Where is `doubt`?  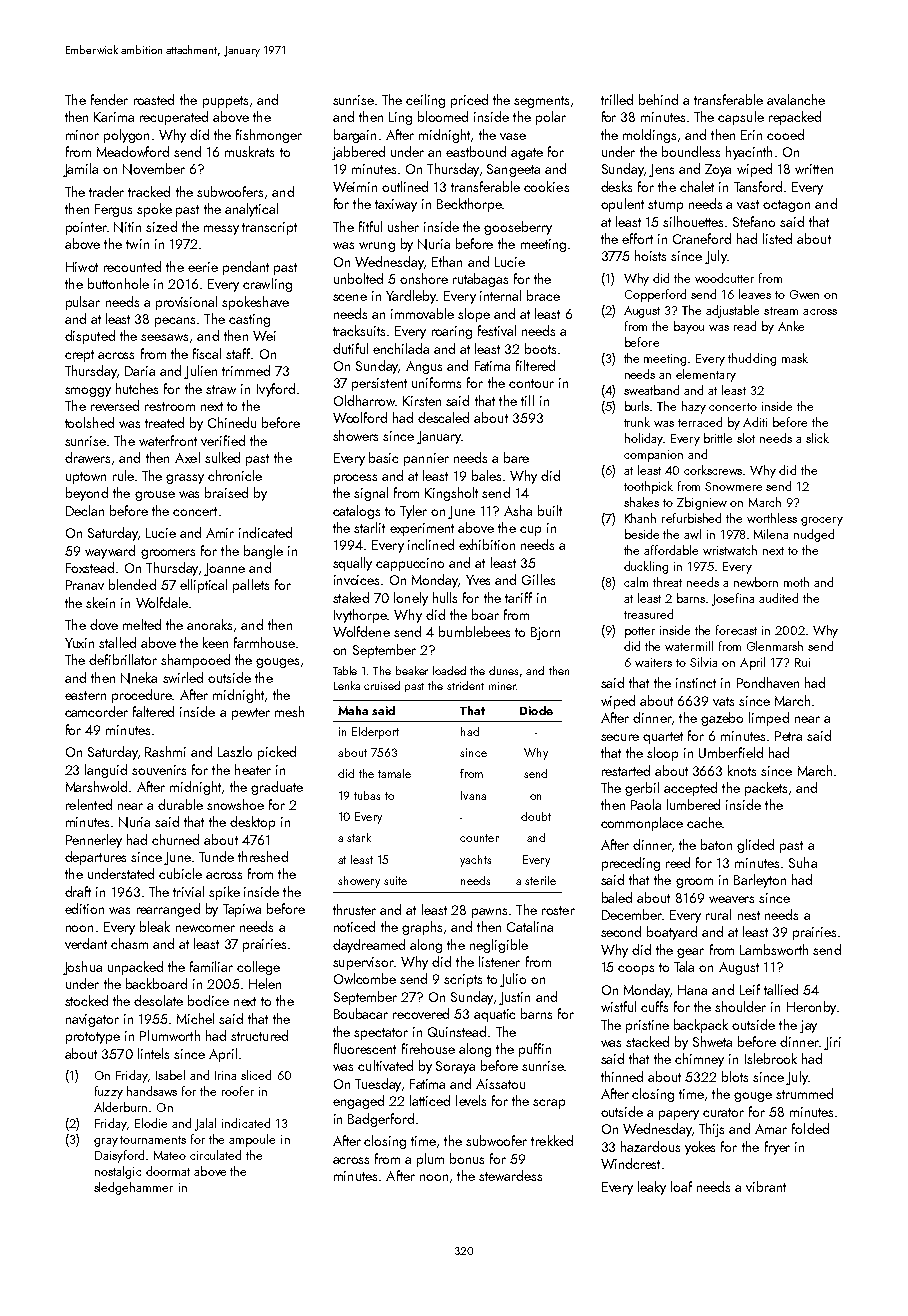
doubt is located at coordinates (536, 816).
